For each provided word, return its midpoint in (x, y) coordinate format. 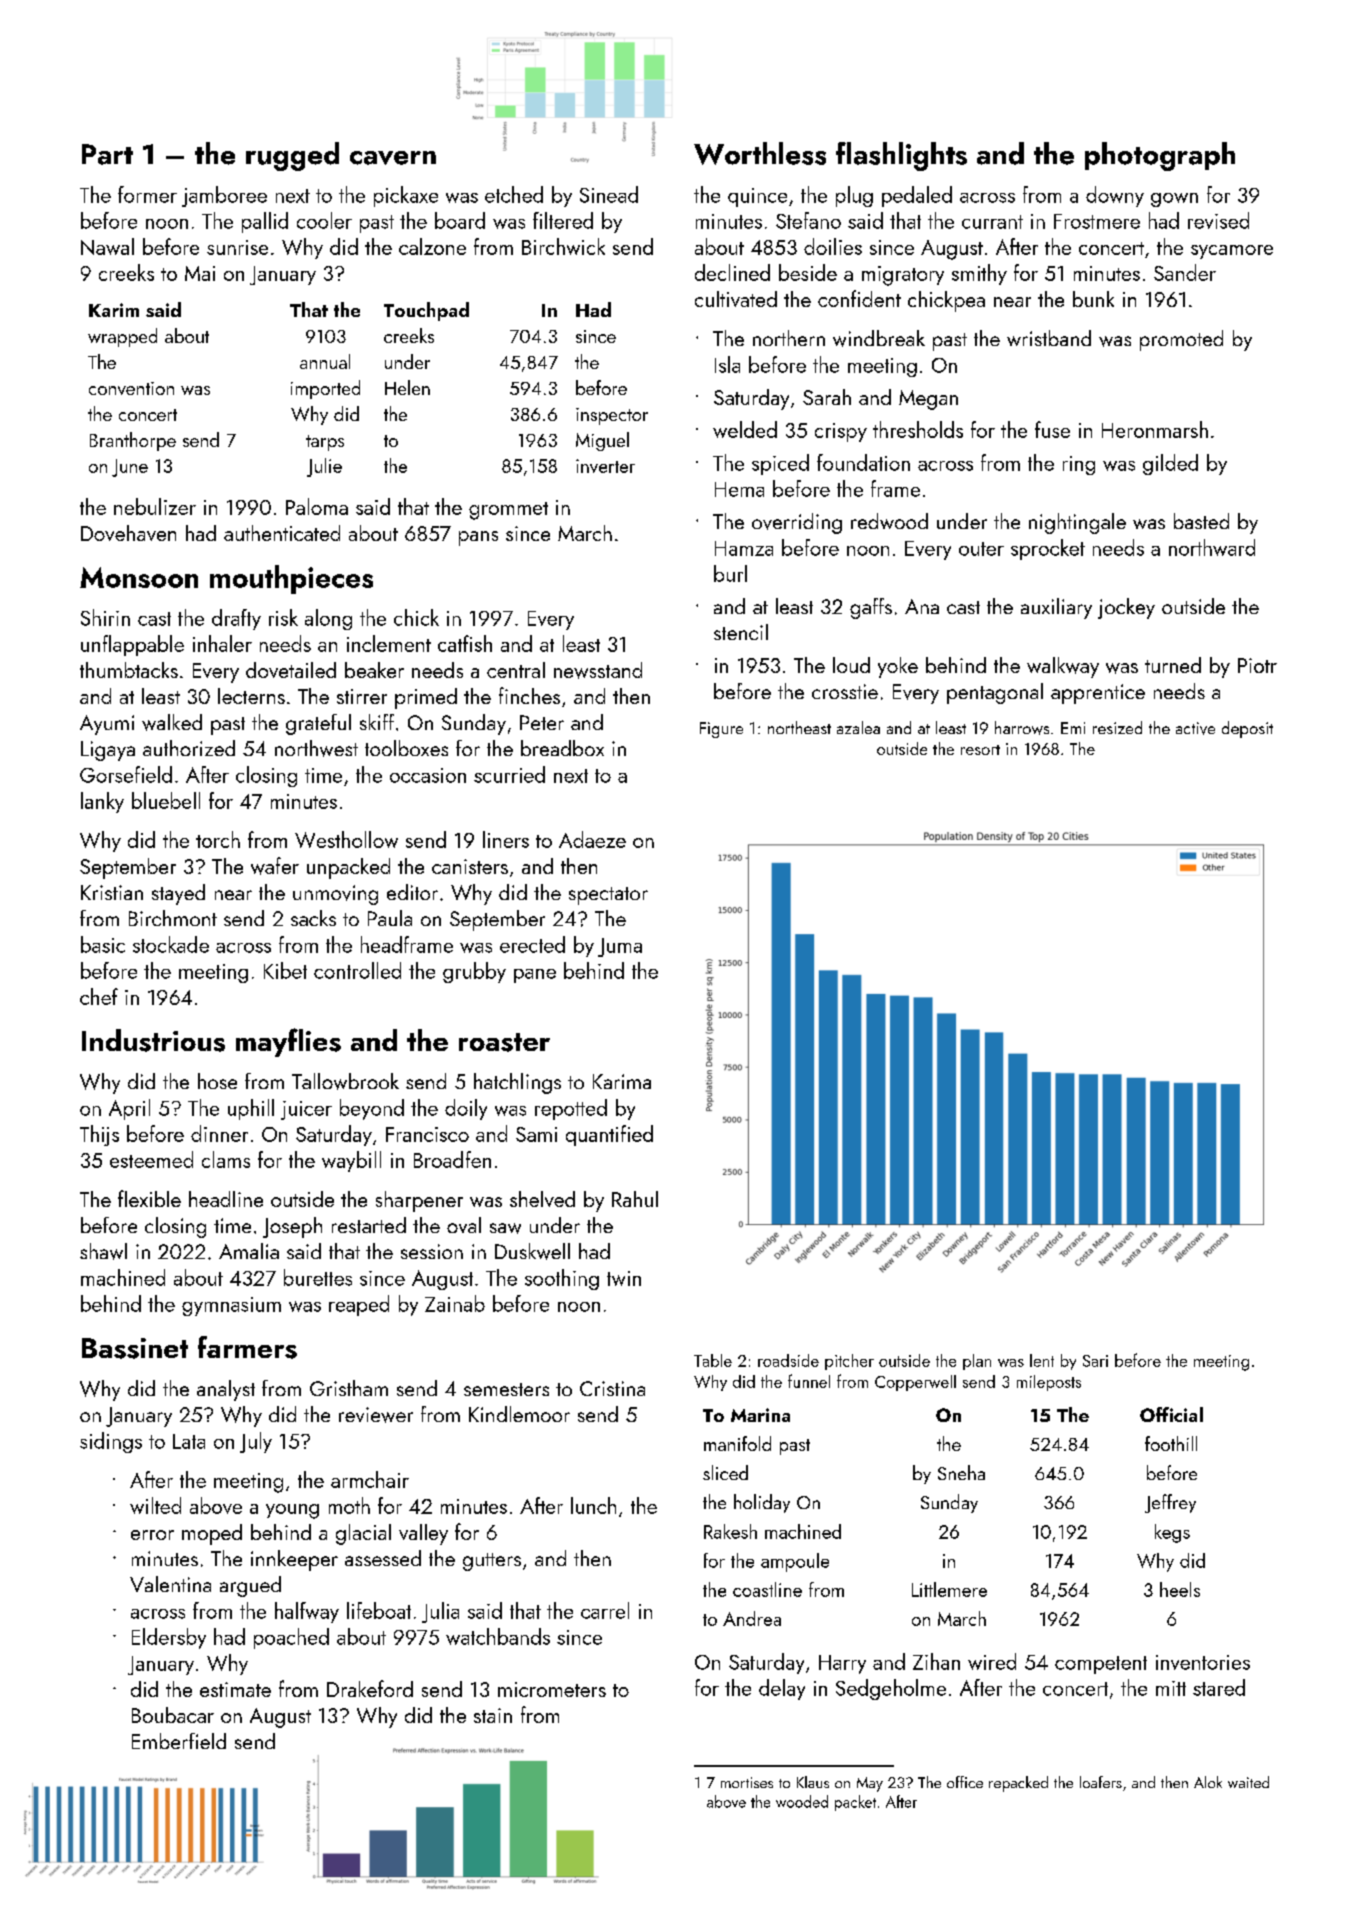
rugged (292, 156)
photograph (1160, 156)
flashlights (901, 156)
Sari (1095, 1361)
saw (505, 1228)
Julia (440, 1612)
